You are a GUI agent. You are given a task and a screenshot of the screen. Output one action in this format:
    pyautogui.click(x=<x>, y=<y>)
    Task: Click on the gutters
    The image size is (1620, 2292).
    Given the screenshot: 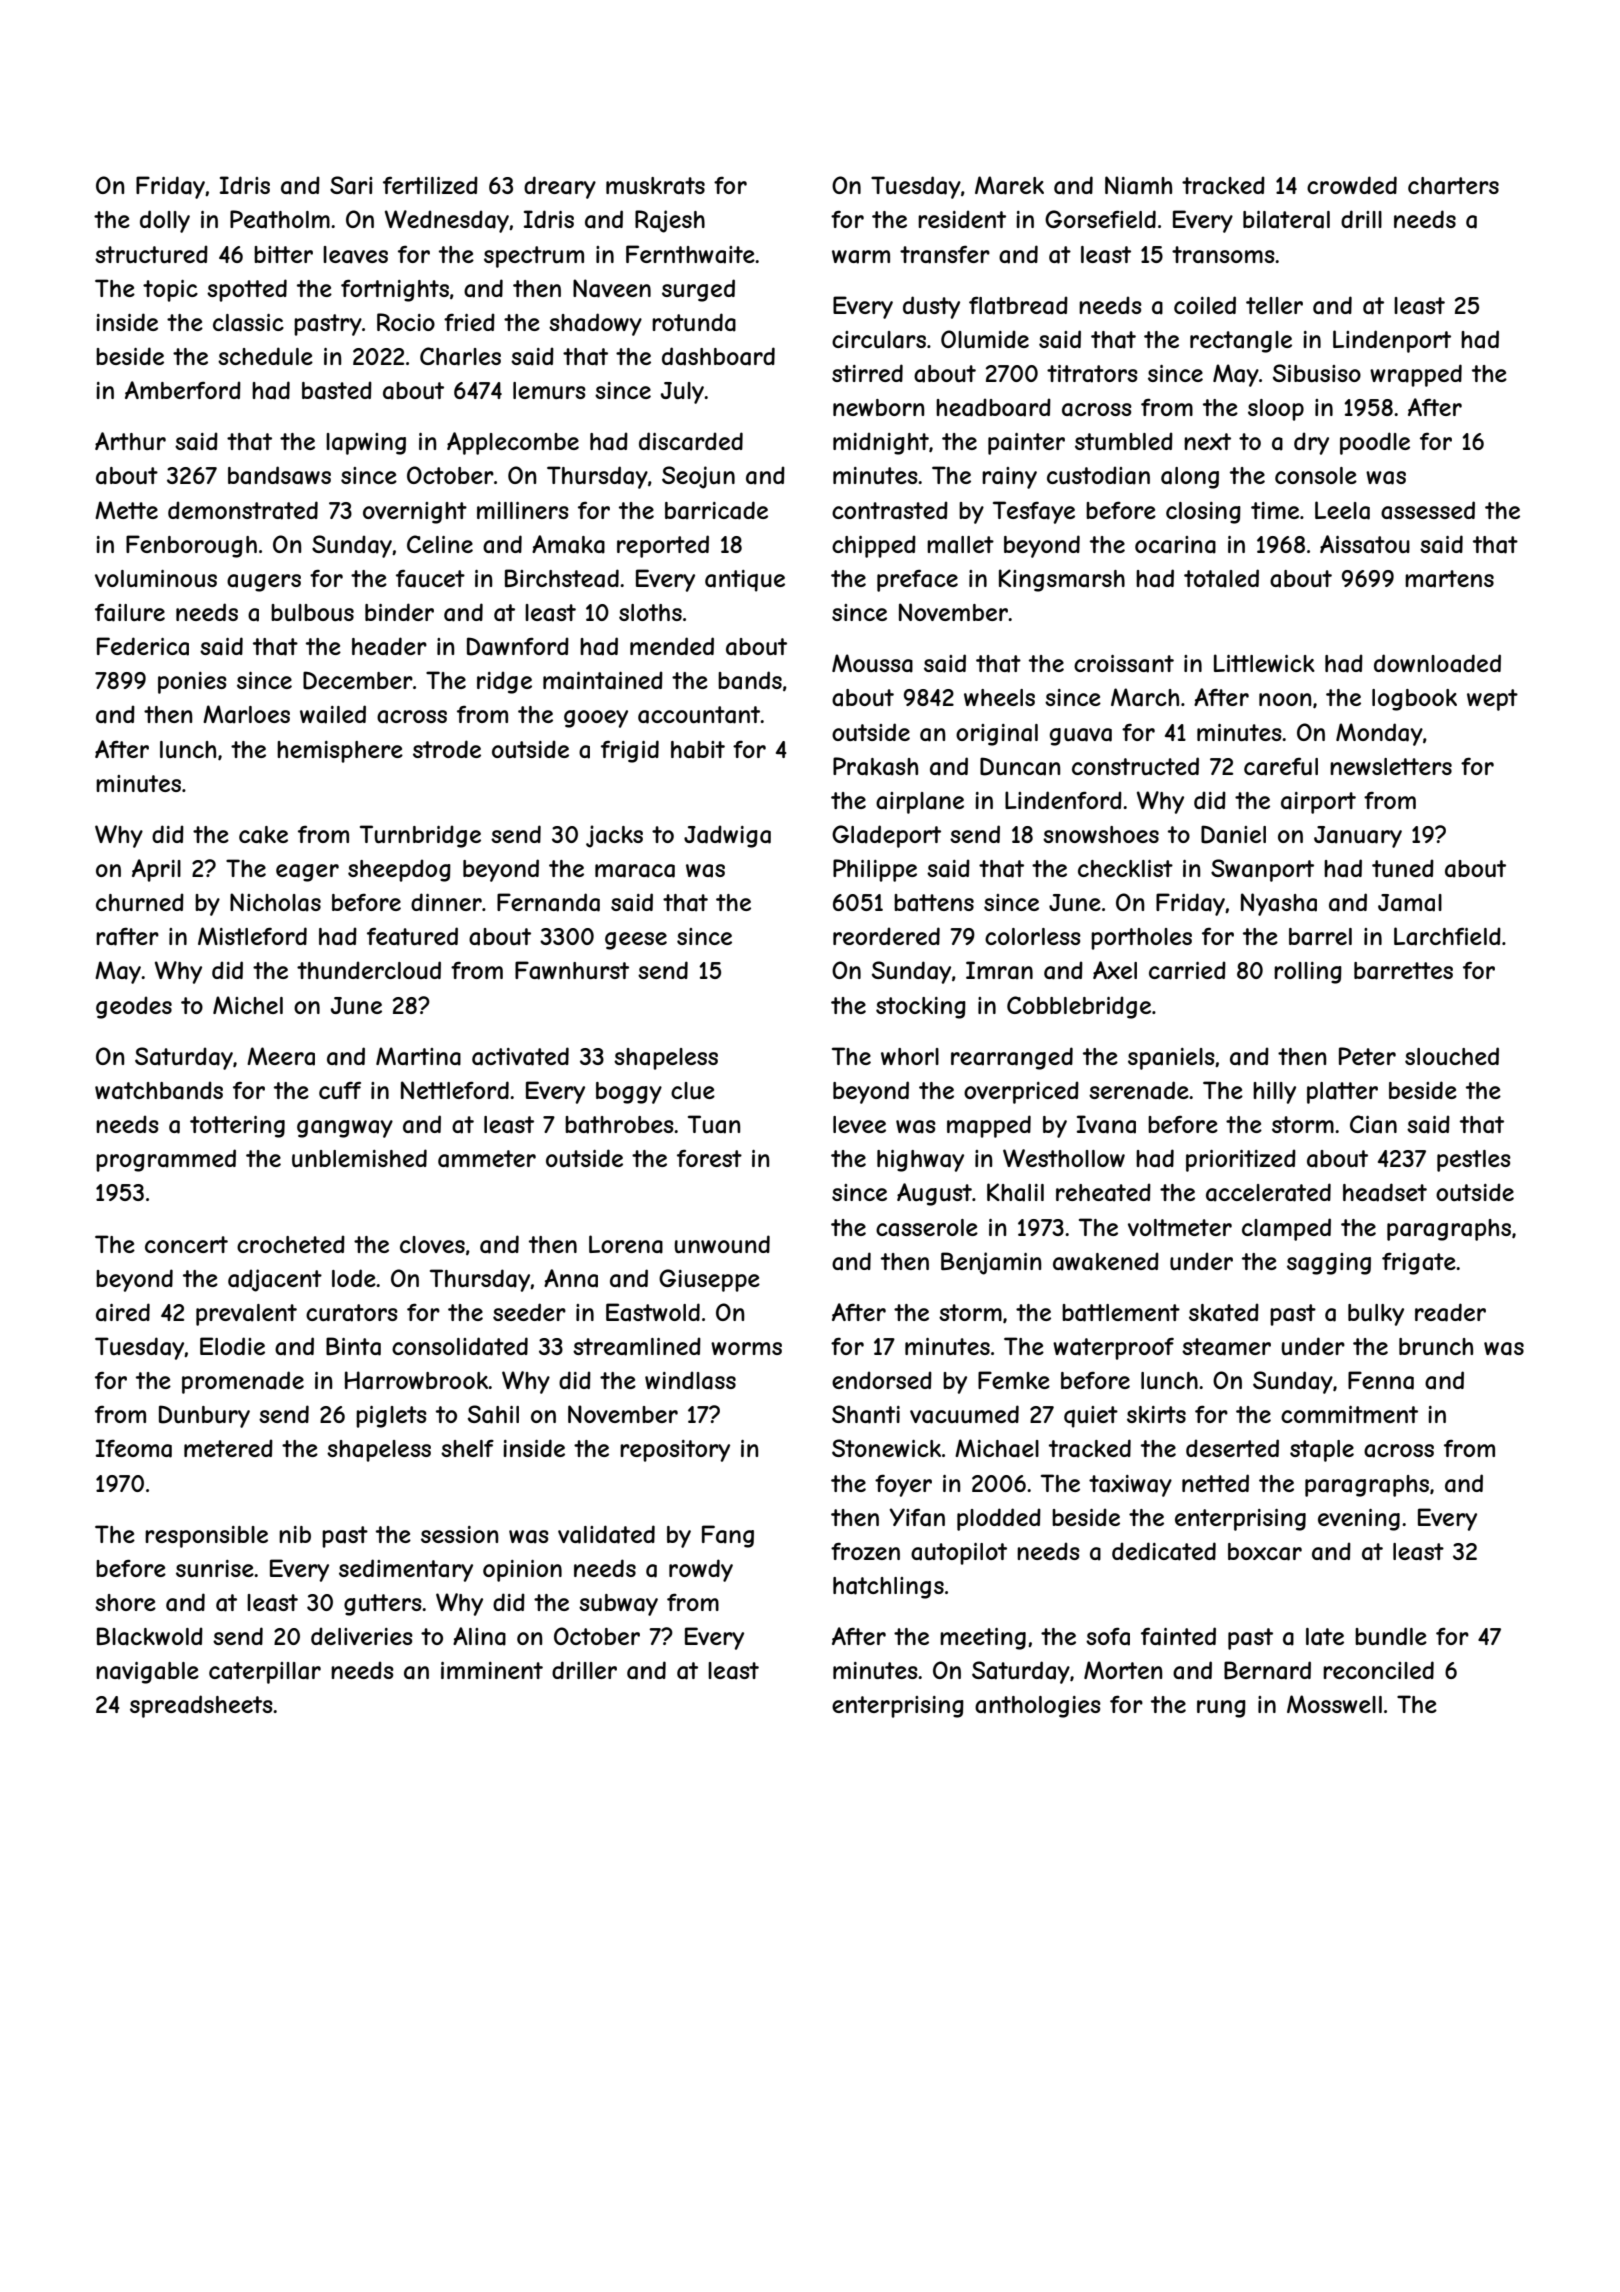 What is the action you would take?
    pyautogui.click(x=383, y=1605)
